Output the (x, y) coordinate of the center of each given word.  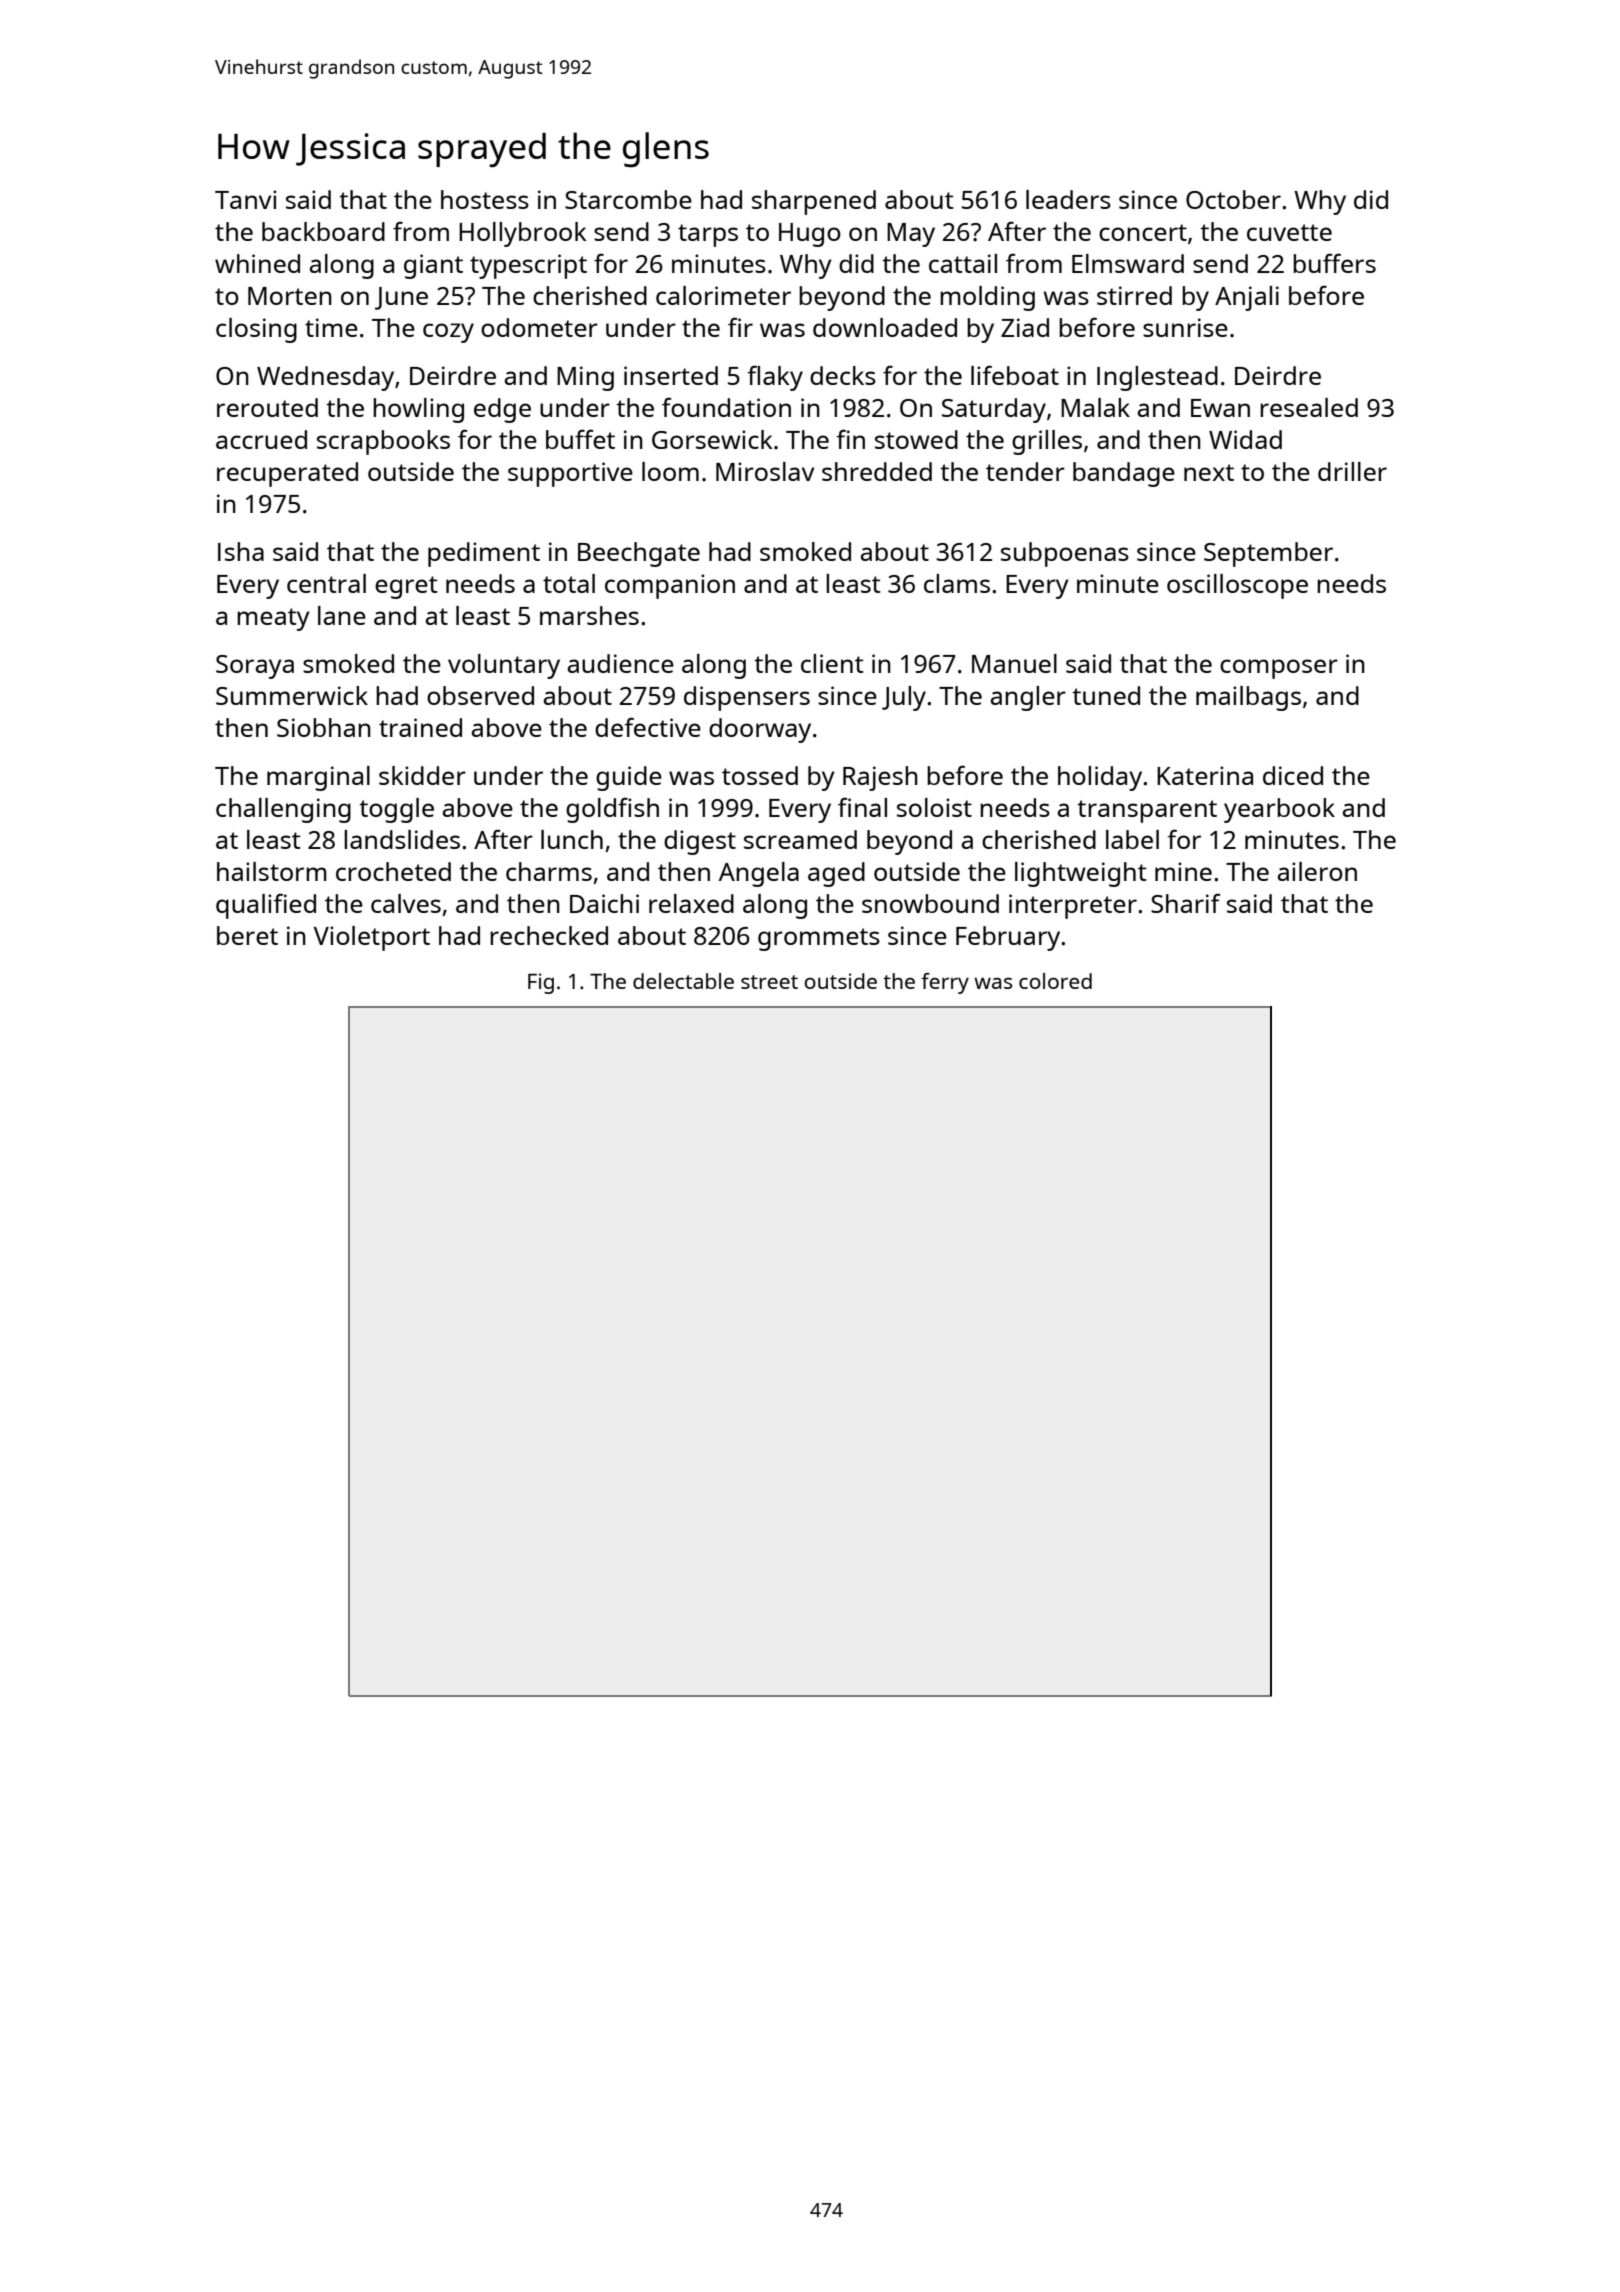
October (1233, 199)
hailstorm (272, 871)
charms (549, 871)
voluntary (504, 666)
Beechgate (639, 554)
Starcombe (628, 199)
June (401, 298)
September (1268, 554)
